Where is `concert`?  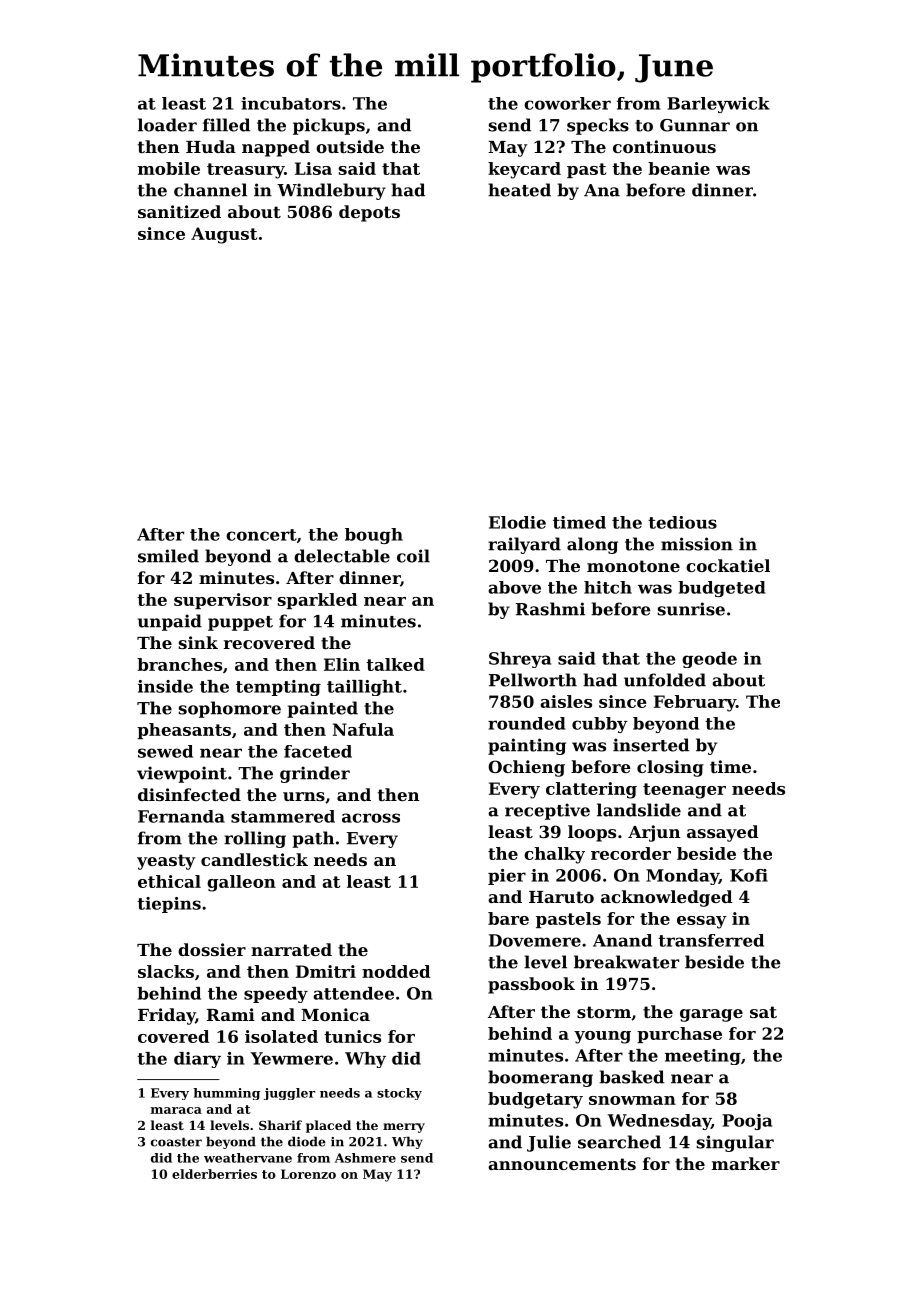 concert is located at coordinates (261, 535).
